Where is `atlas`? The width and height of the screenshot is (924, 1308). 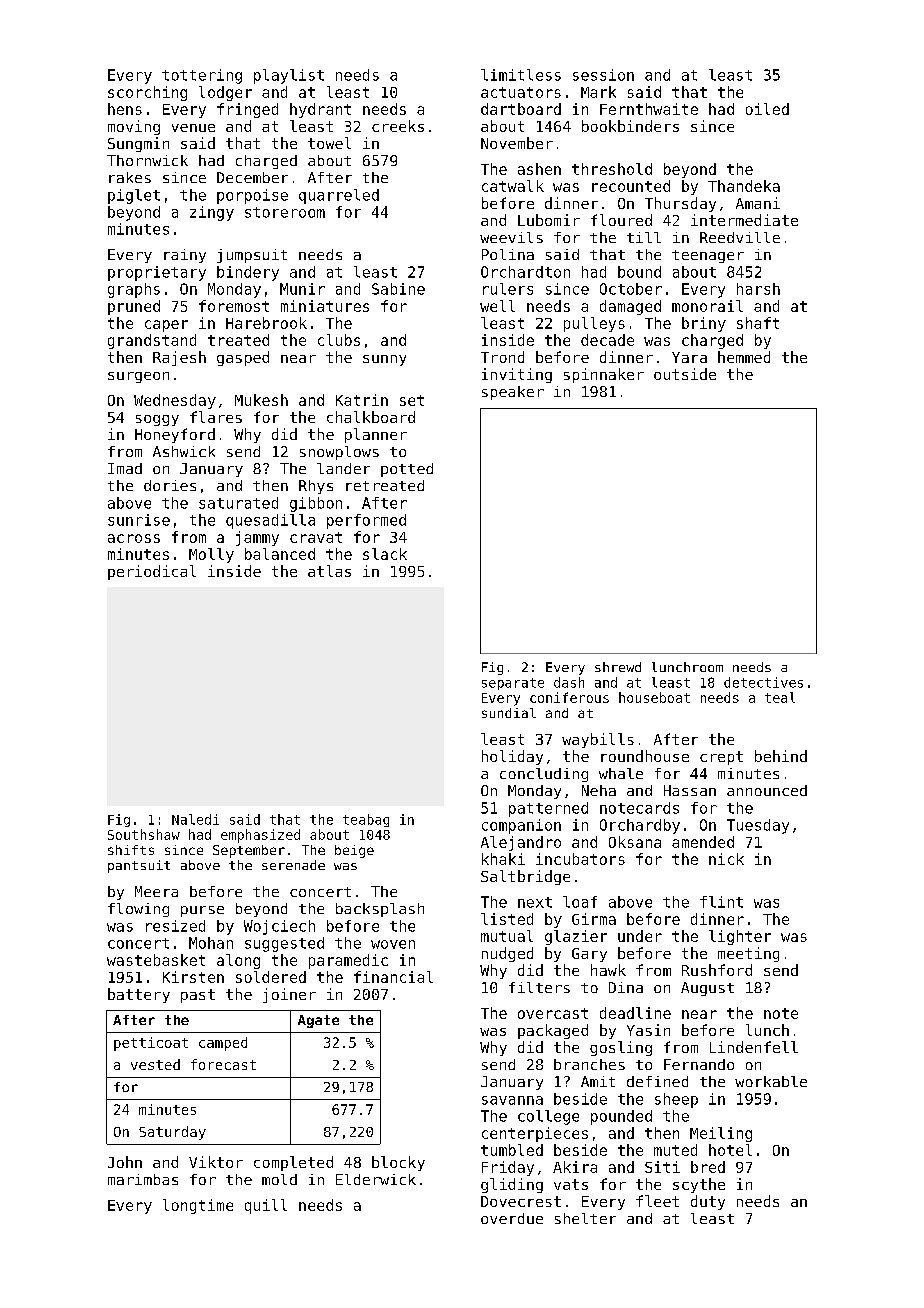
atlas is located at coordinates (329, 571).
